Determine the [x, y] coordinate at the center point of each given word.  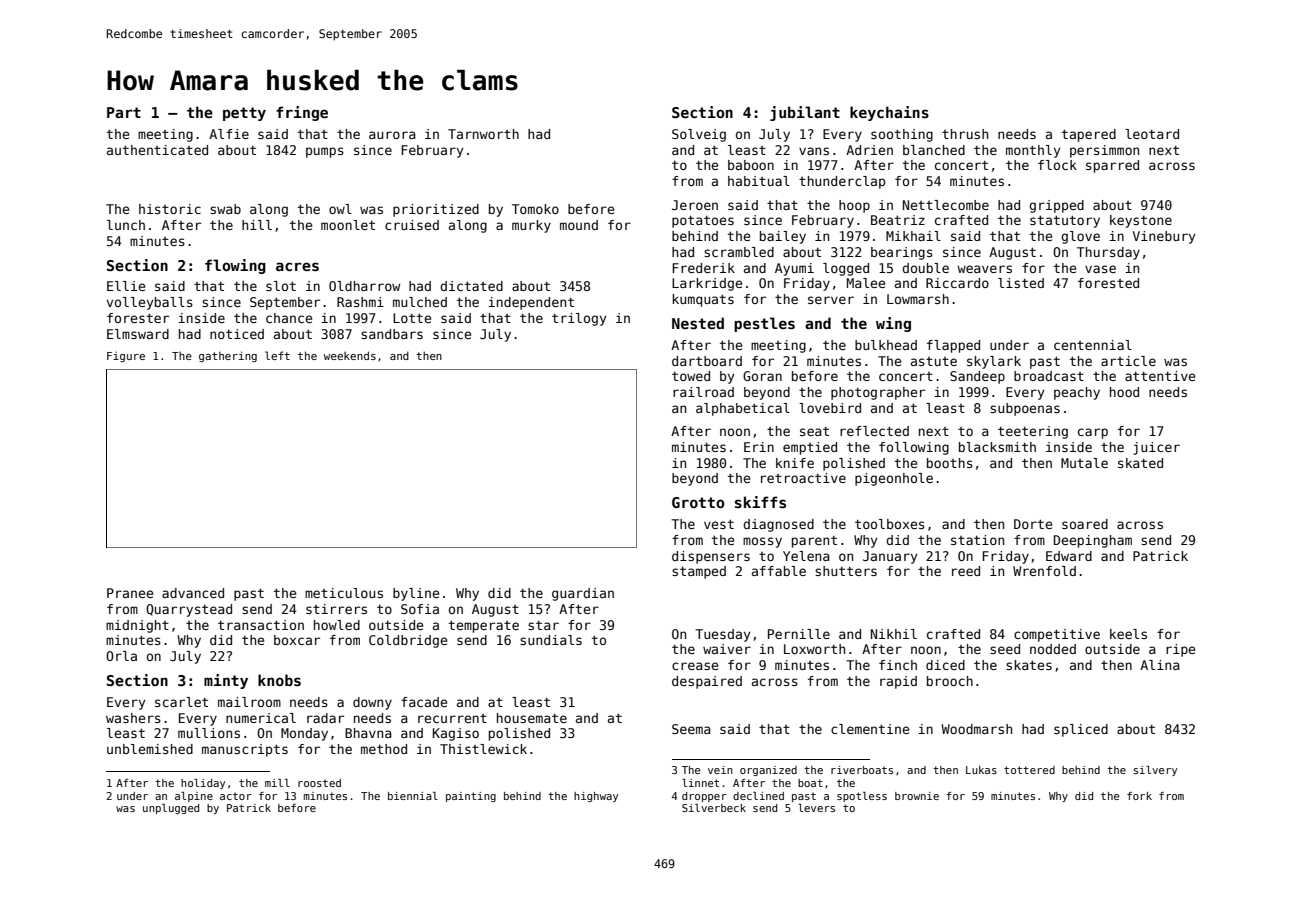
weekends [349, 355]
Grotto [698, 502]
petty [244, 114]
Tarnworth [483, 134]
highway [596, 797]
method [384, 749]
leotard [1152, 134]
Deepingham [1093, 541]
